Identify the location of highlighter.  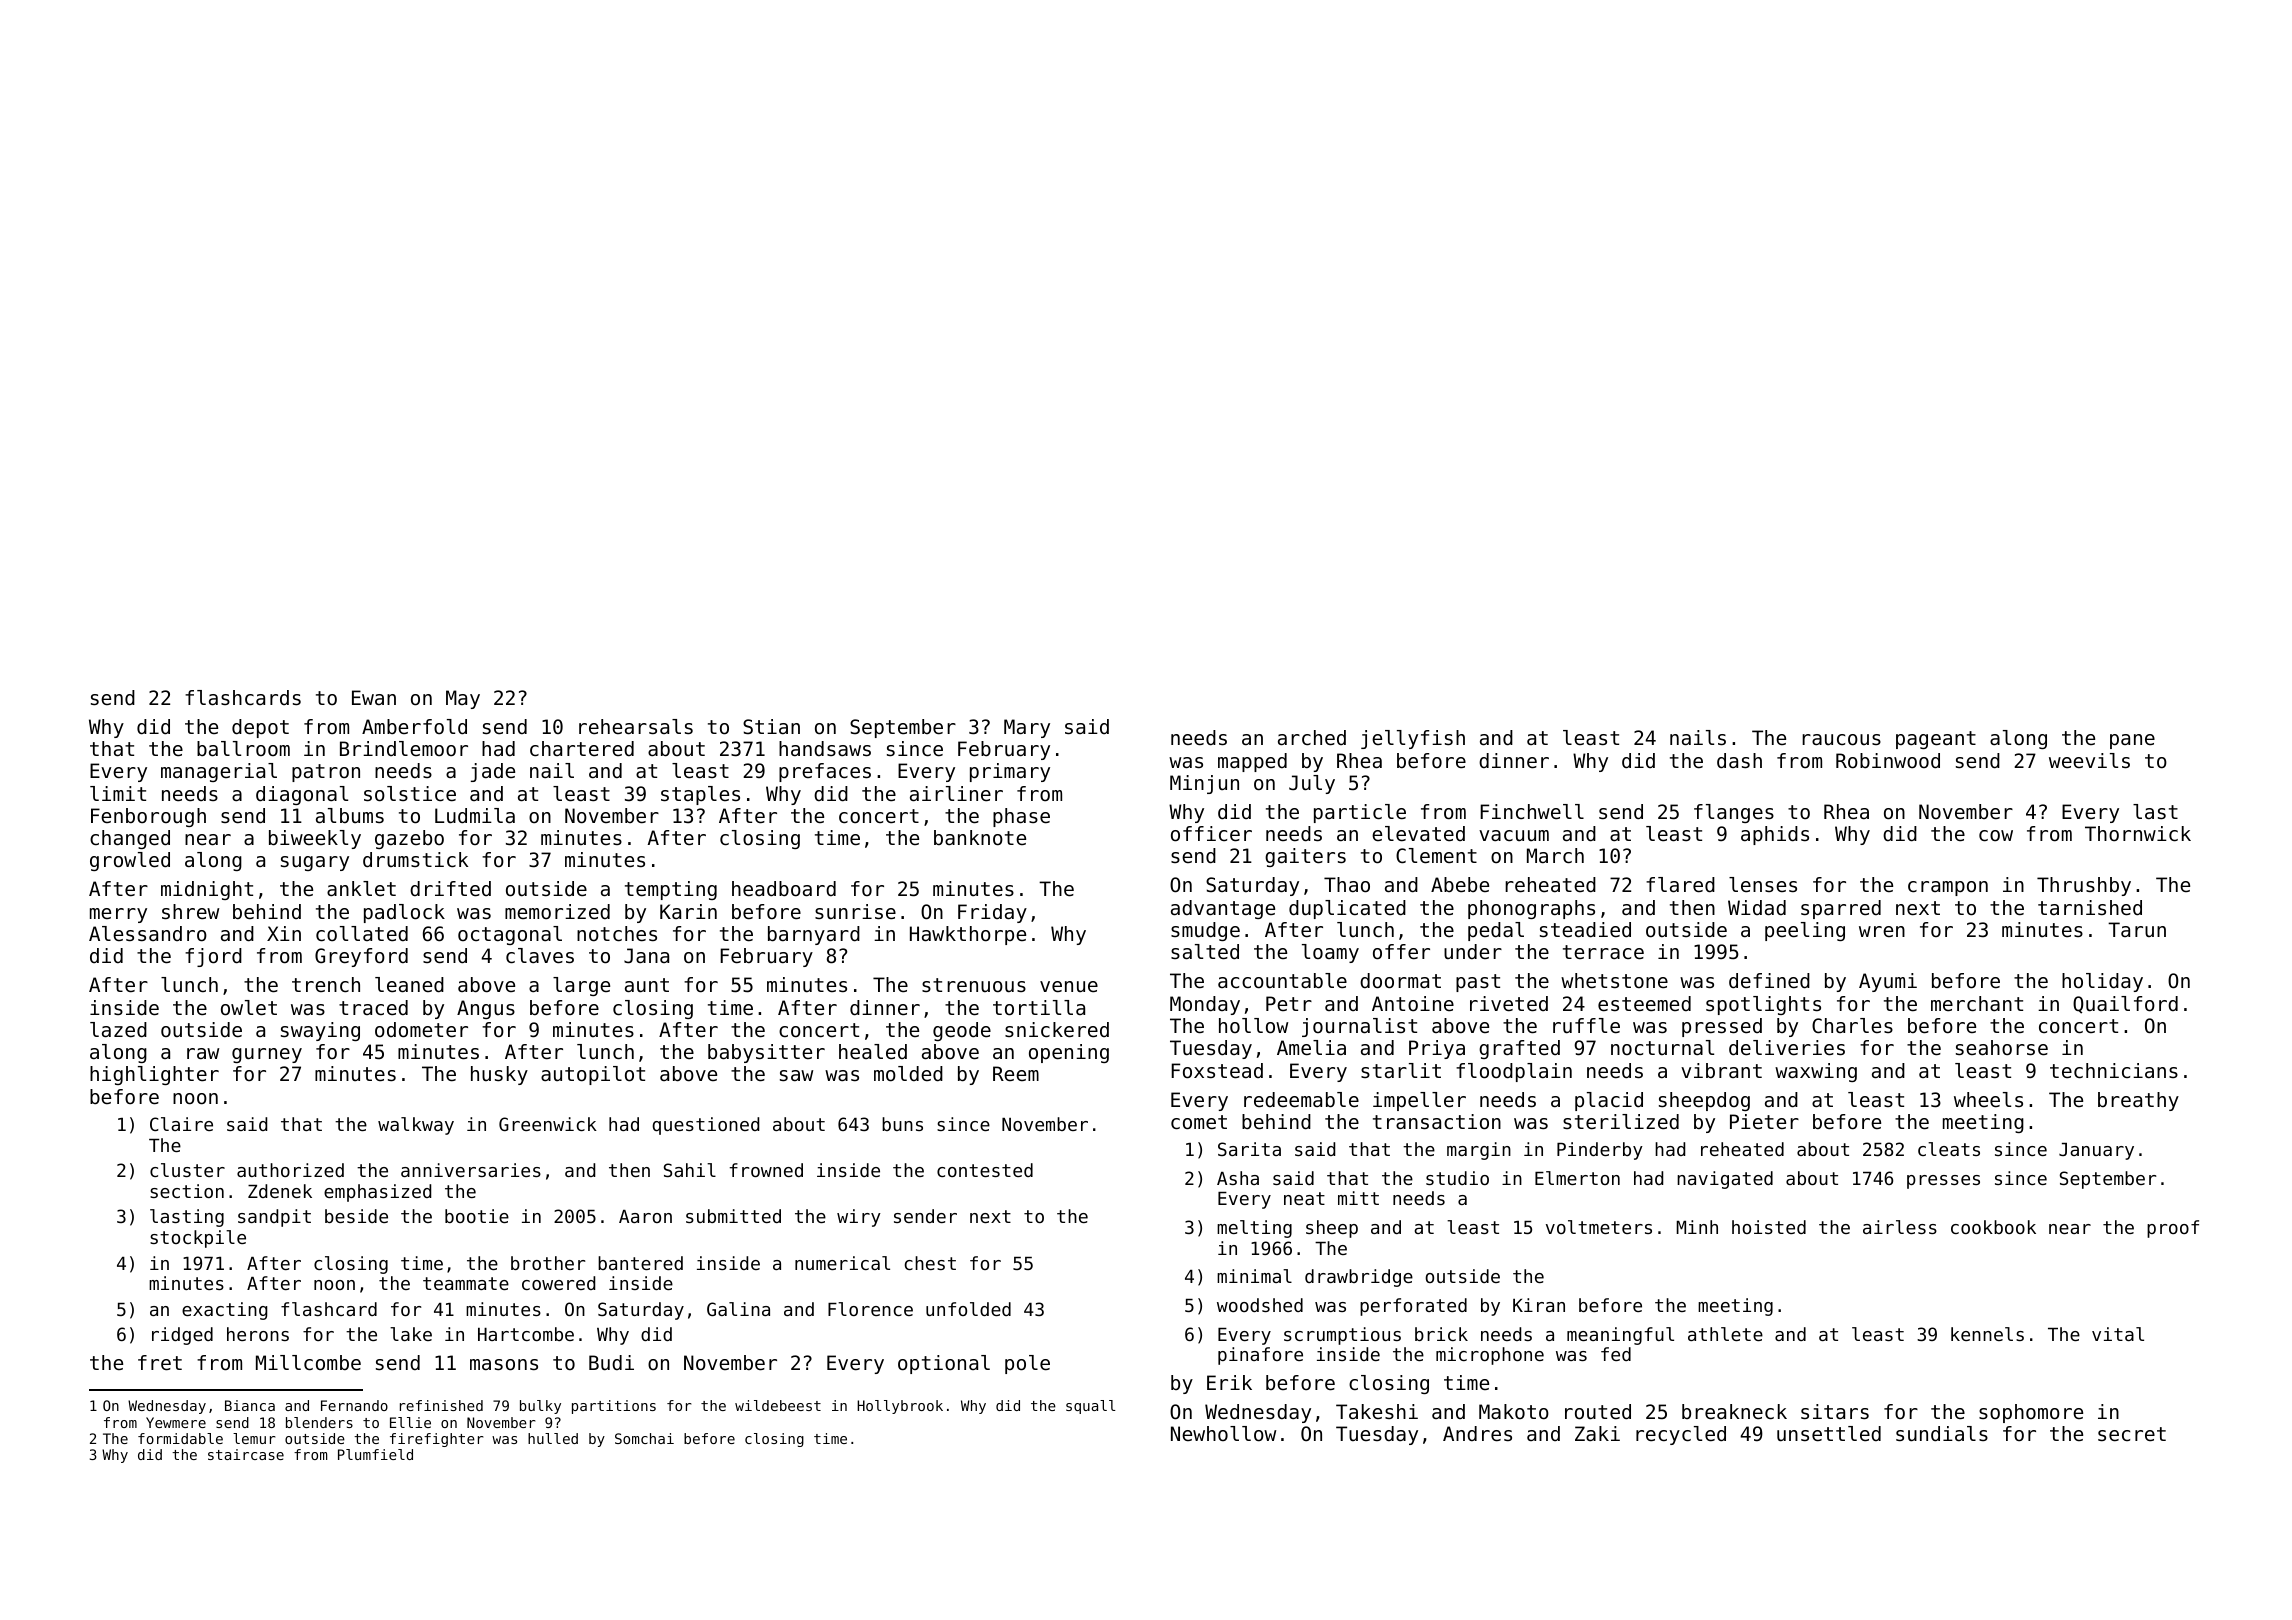
(154, 1075).
